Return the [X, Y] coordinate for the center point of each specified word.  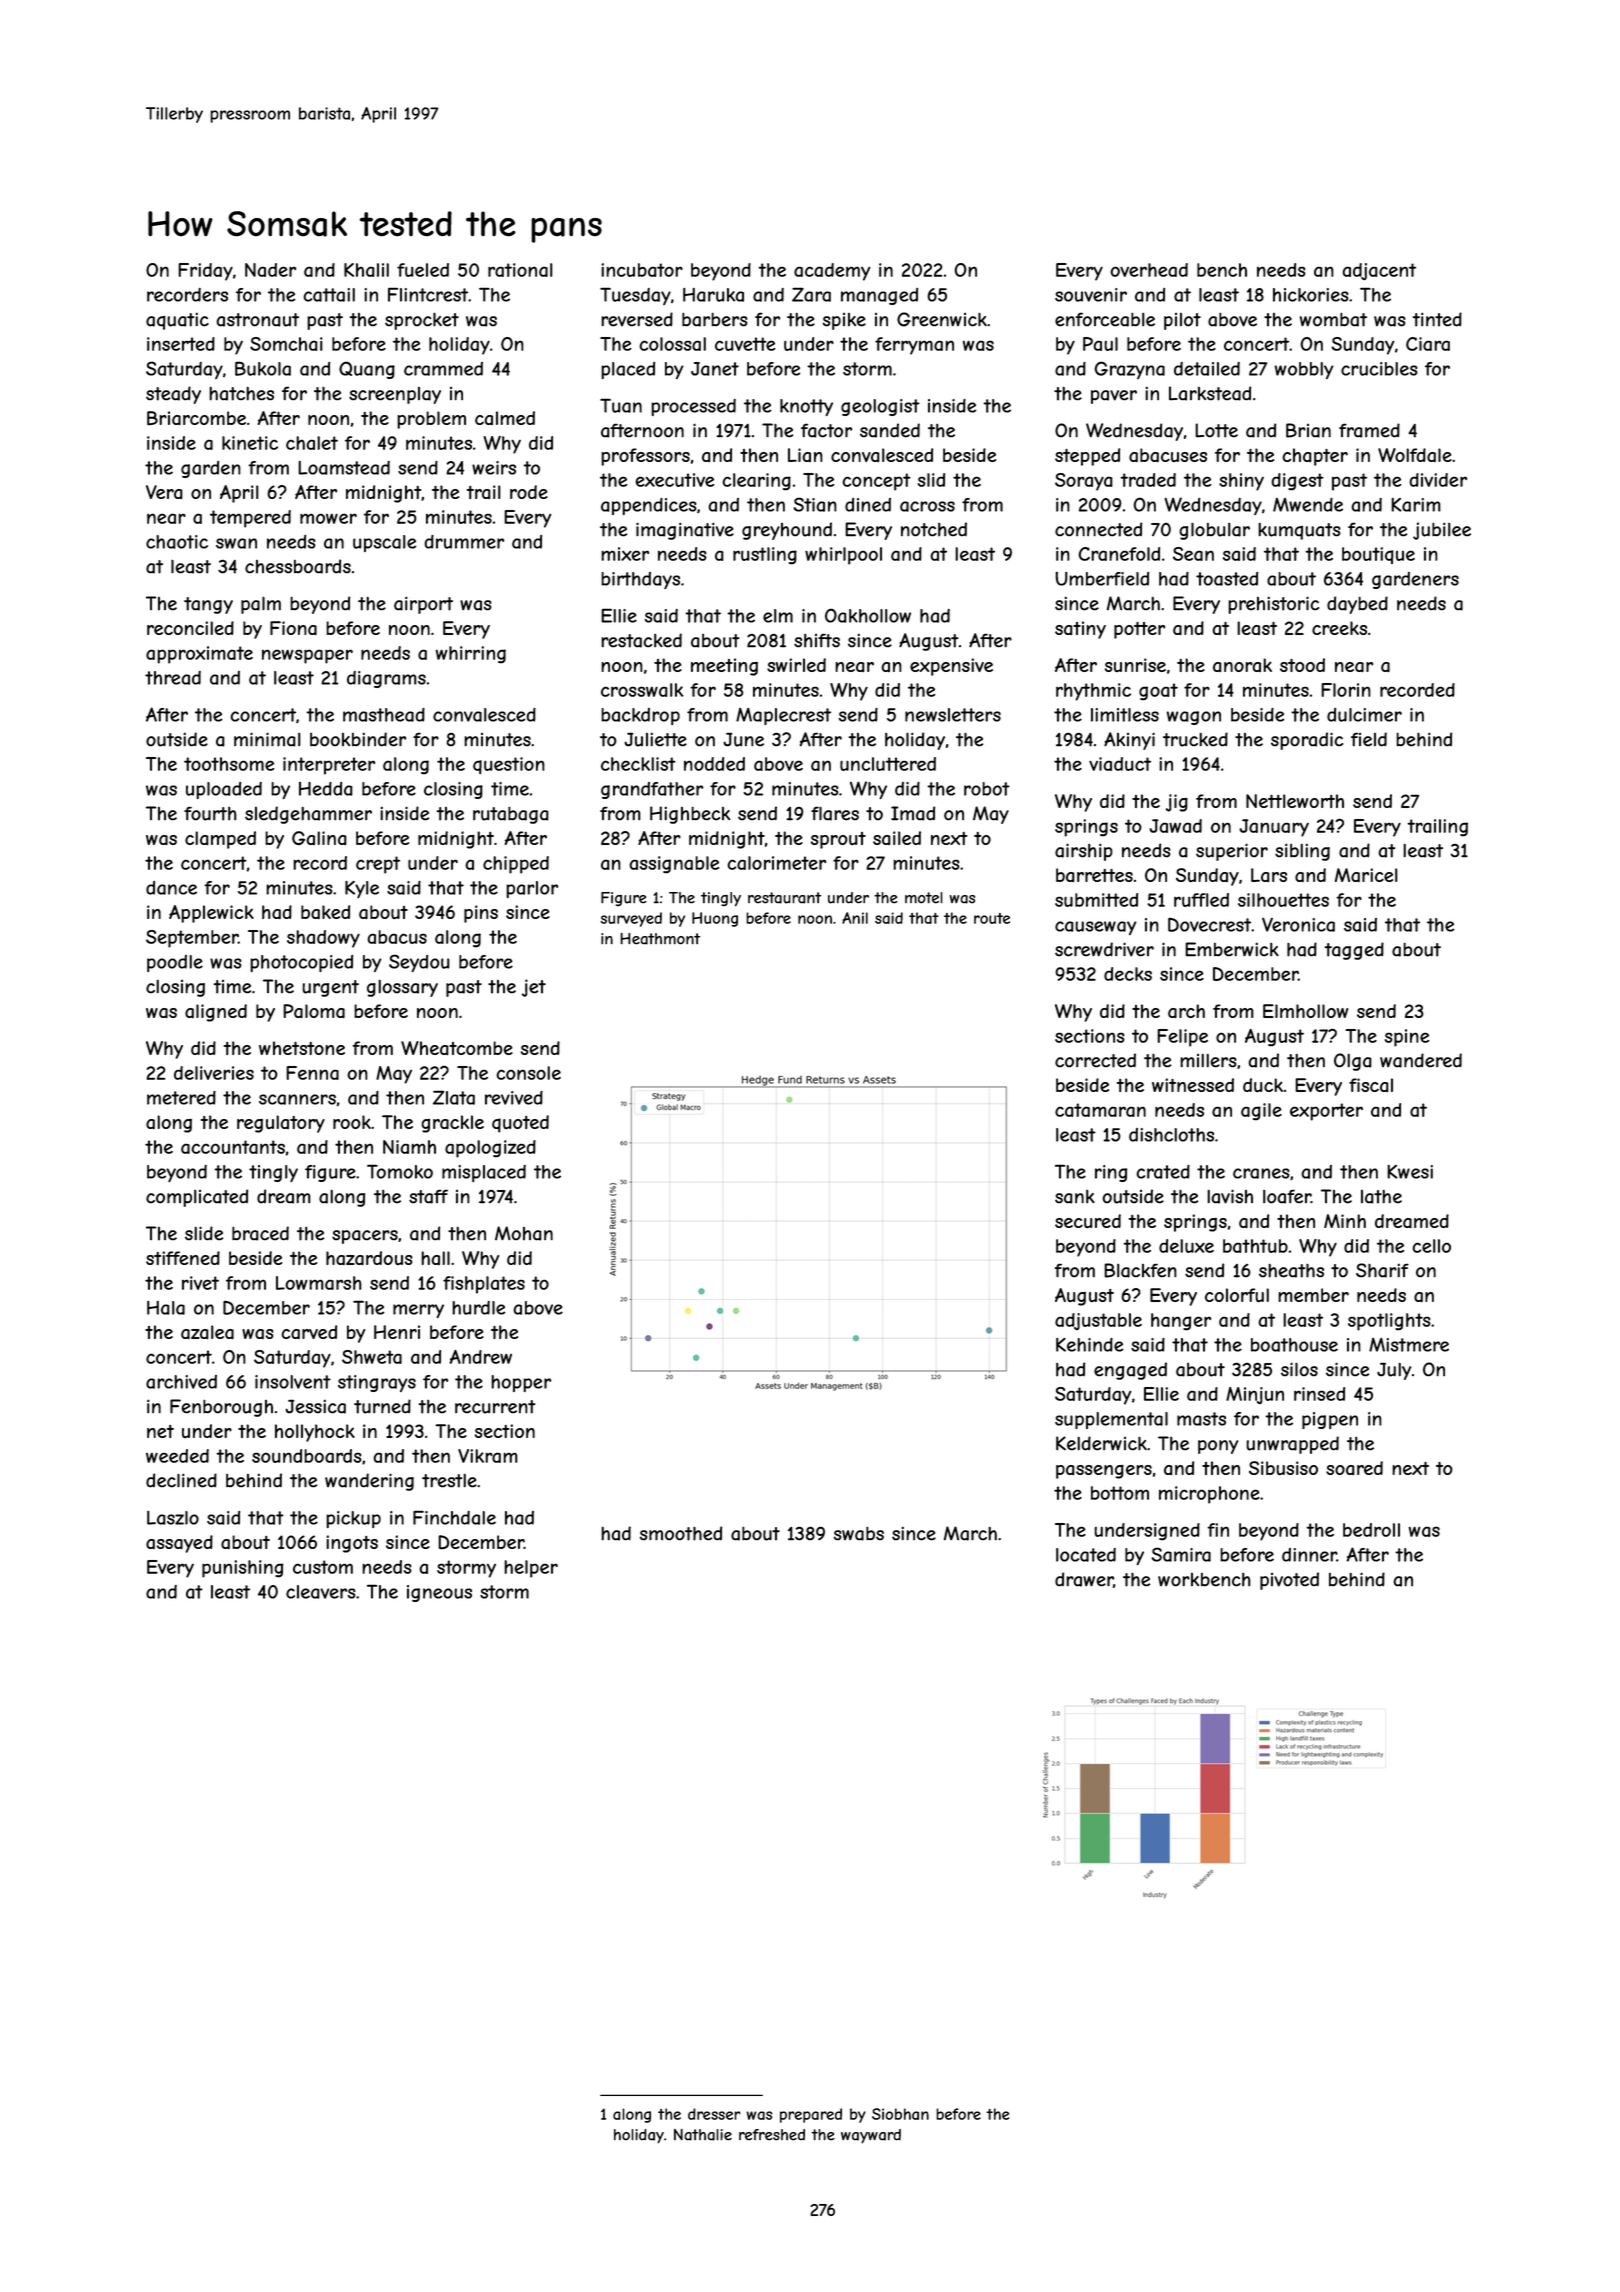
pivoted [1289, 1581]
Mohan [524, 1233]
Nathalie [703, 2135]
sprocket [422, 321]
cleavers [321, 1592]
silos [1299, 1369]
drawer [1084, 1580]
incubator [642, 270]
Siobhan [900, 2114]
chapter [1315, 457]
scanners [297, 1099]
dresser [714, 2114]
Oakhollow [868, 616]
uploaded [224, 790]
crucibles [1379, 369]
